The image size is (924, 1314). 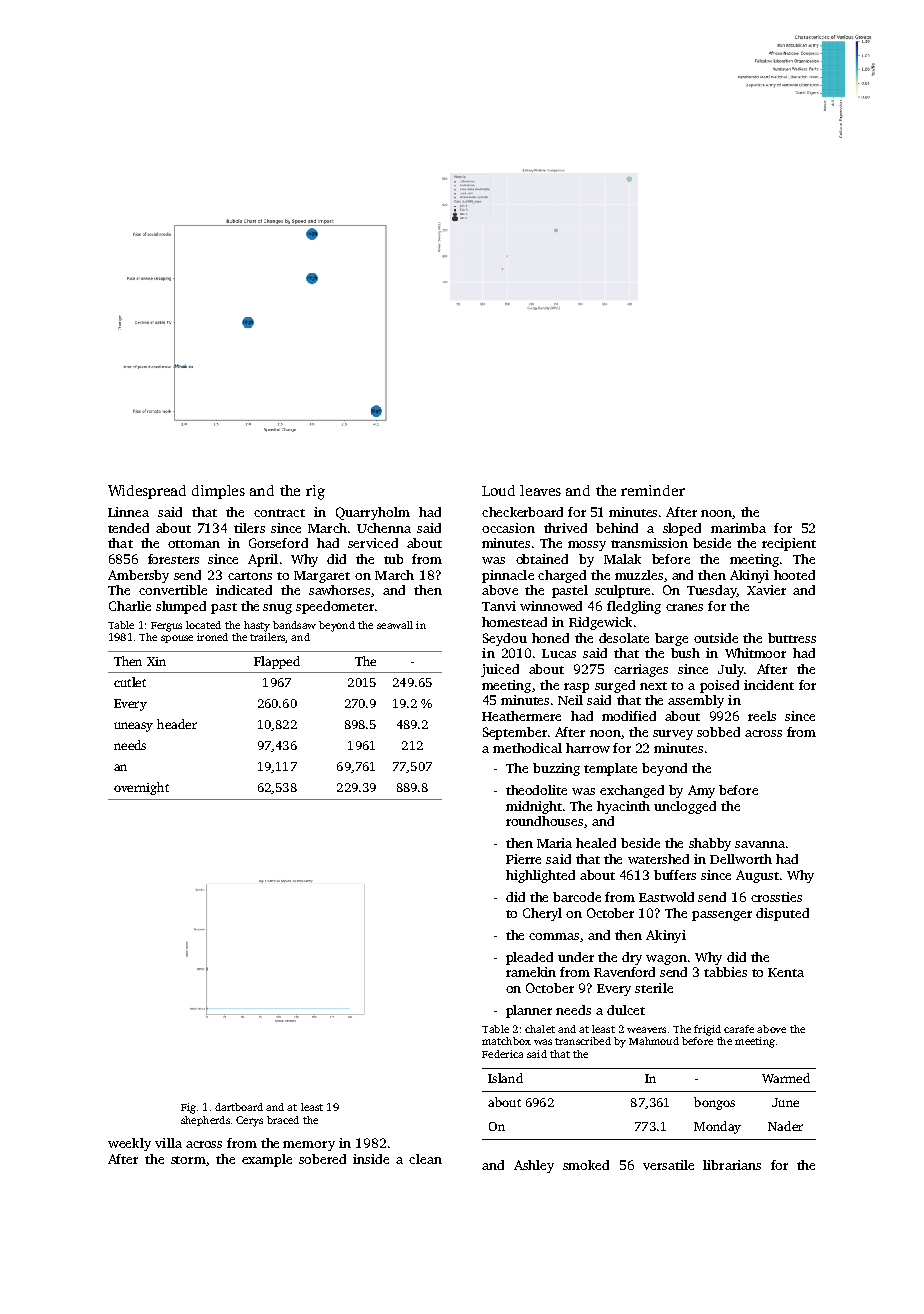 I want to click on seawall, so click(x=395, y=625).
